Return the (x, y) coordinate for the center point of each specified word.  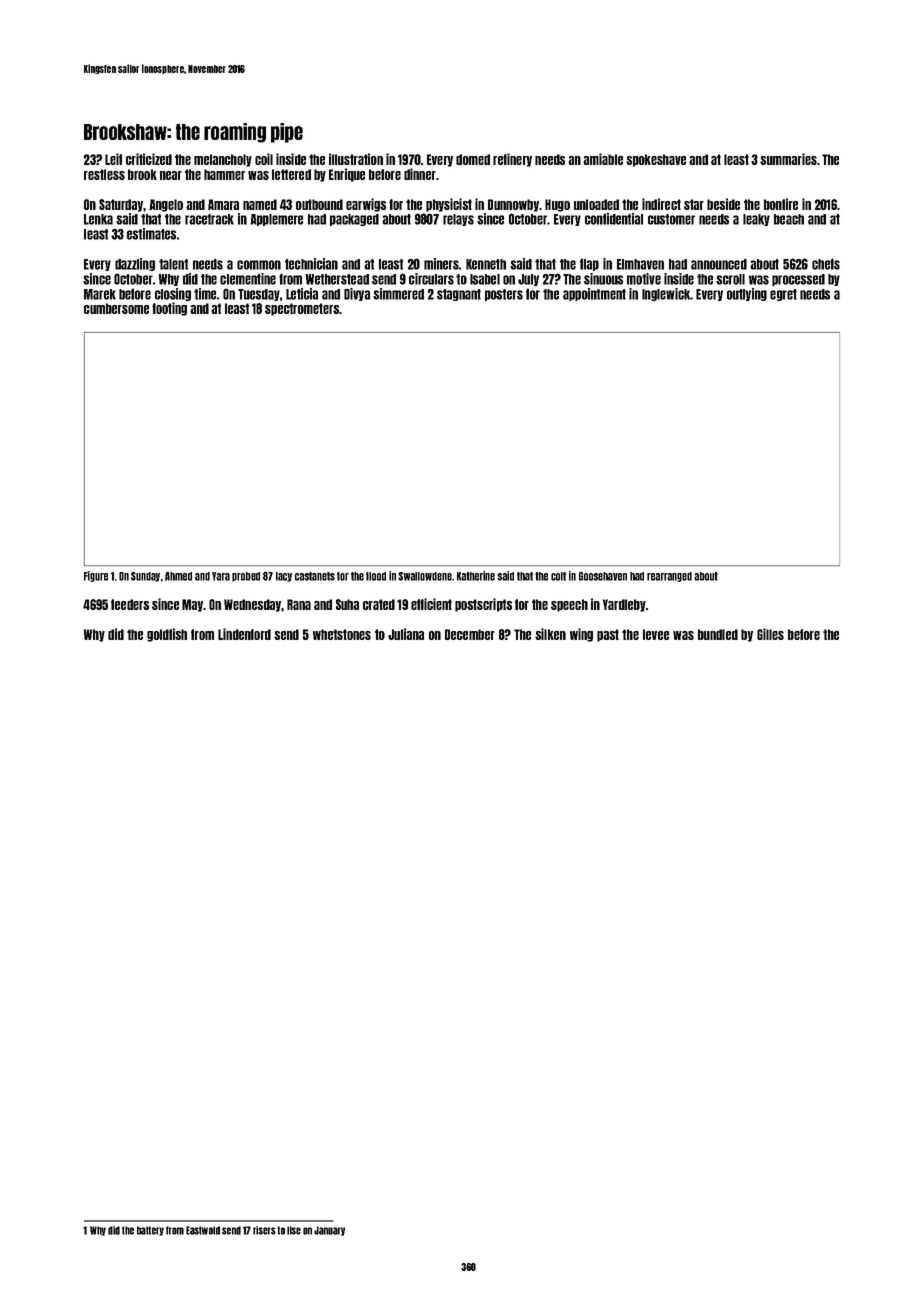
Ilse (294, 1230)
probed (246, 577)
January (329, 1231)
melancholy (223, 160)
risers (264, 1230)
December (470, 634)
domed (473, 159)
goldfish (167, 635)
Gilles (770, 634)
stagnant (459, 295)
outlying (747, 294)
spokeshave (656, 160)
